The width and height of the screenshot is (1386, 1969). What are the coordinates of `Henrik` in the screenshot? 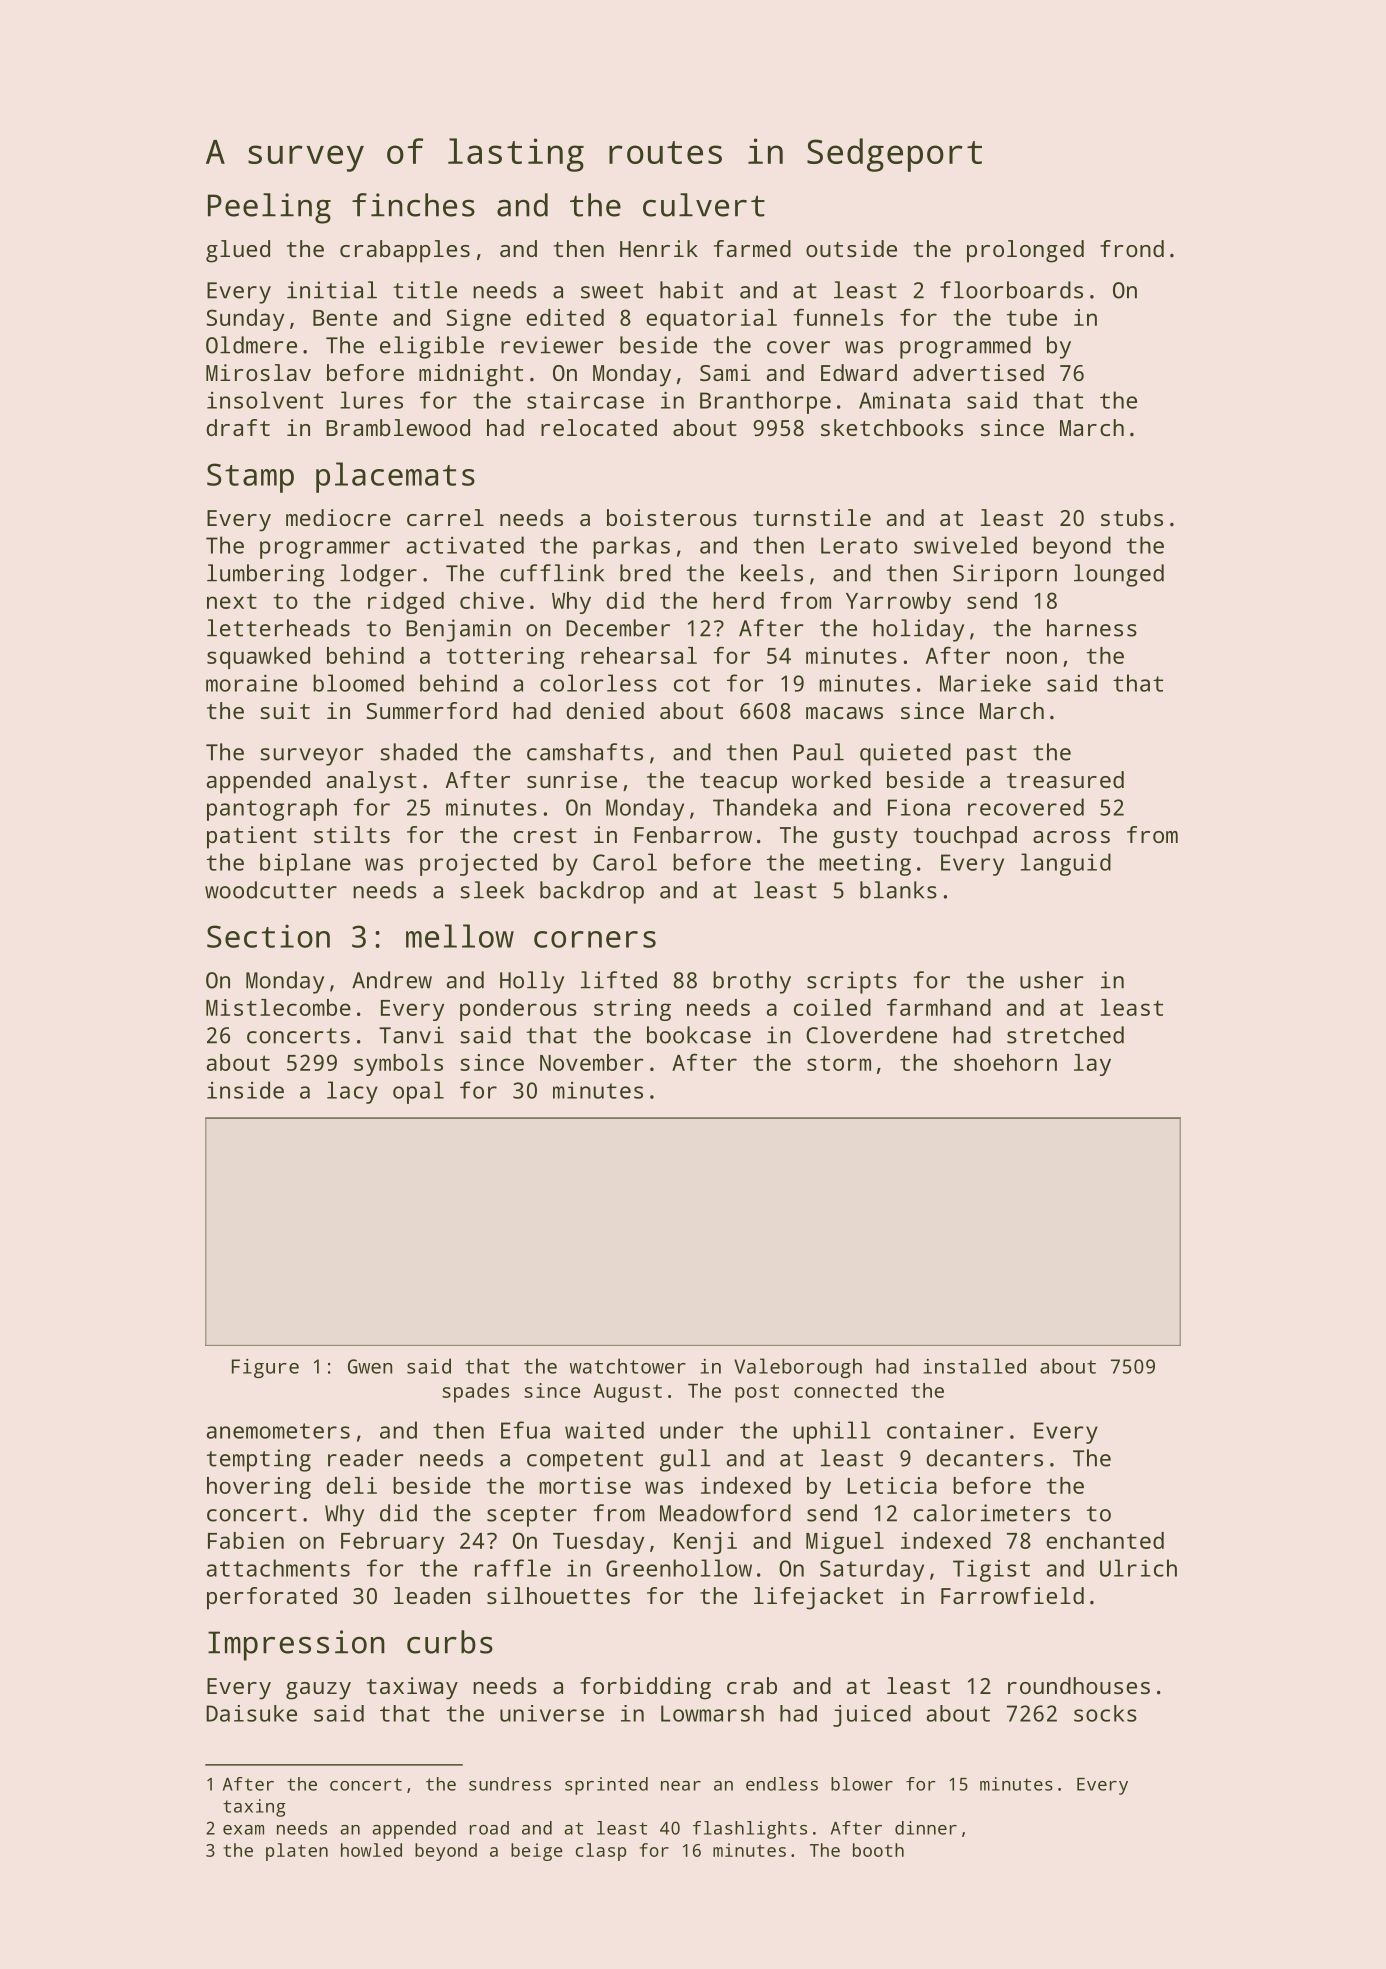 It's located at (659, 248).
